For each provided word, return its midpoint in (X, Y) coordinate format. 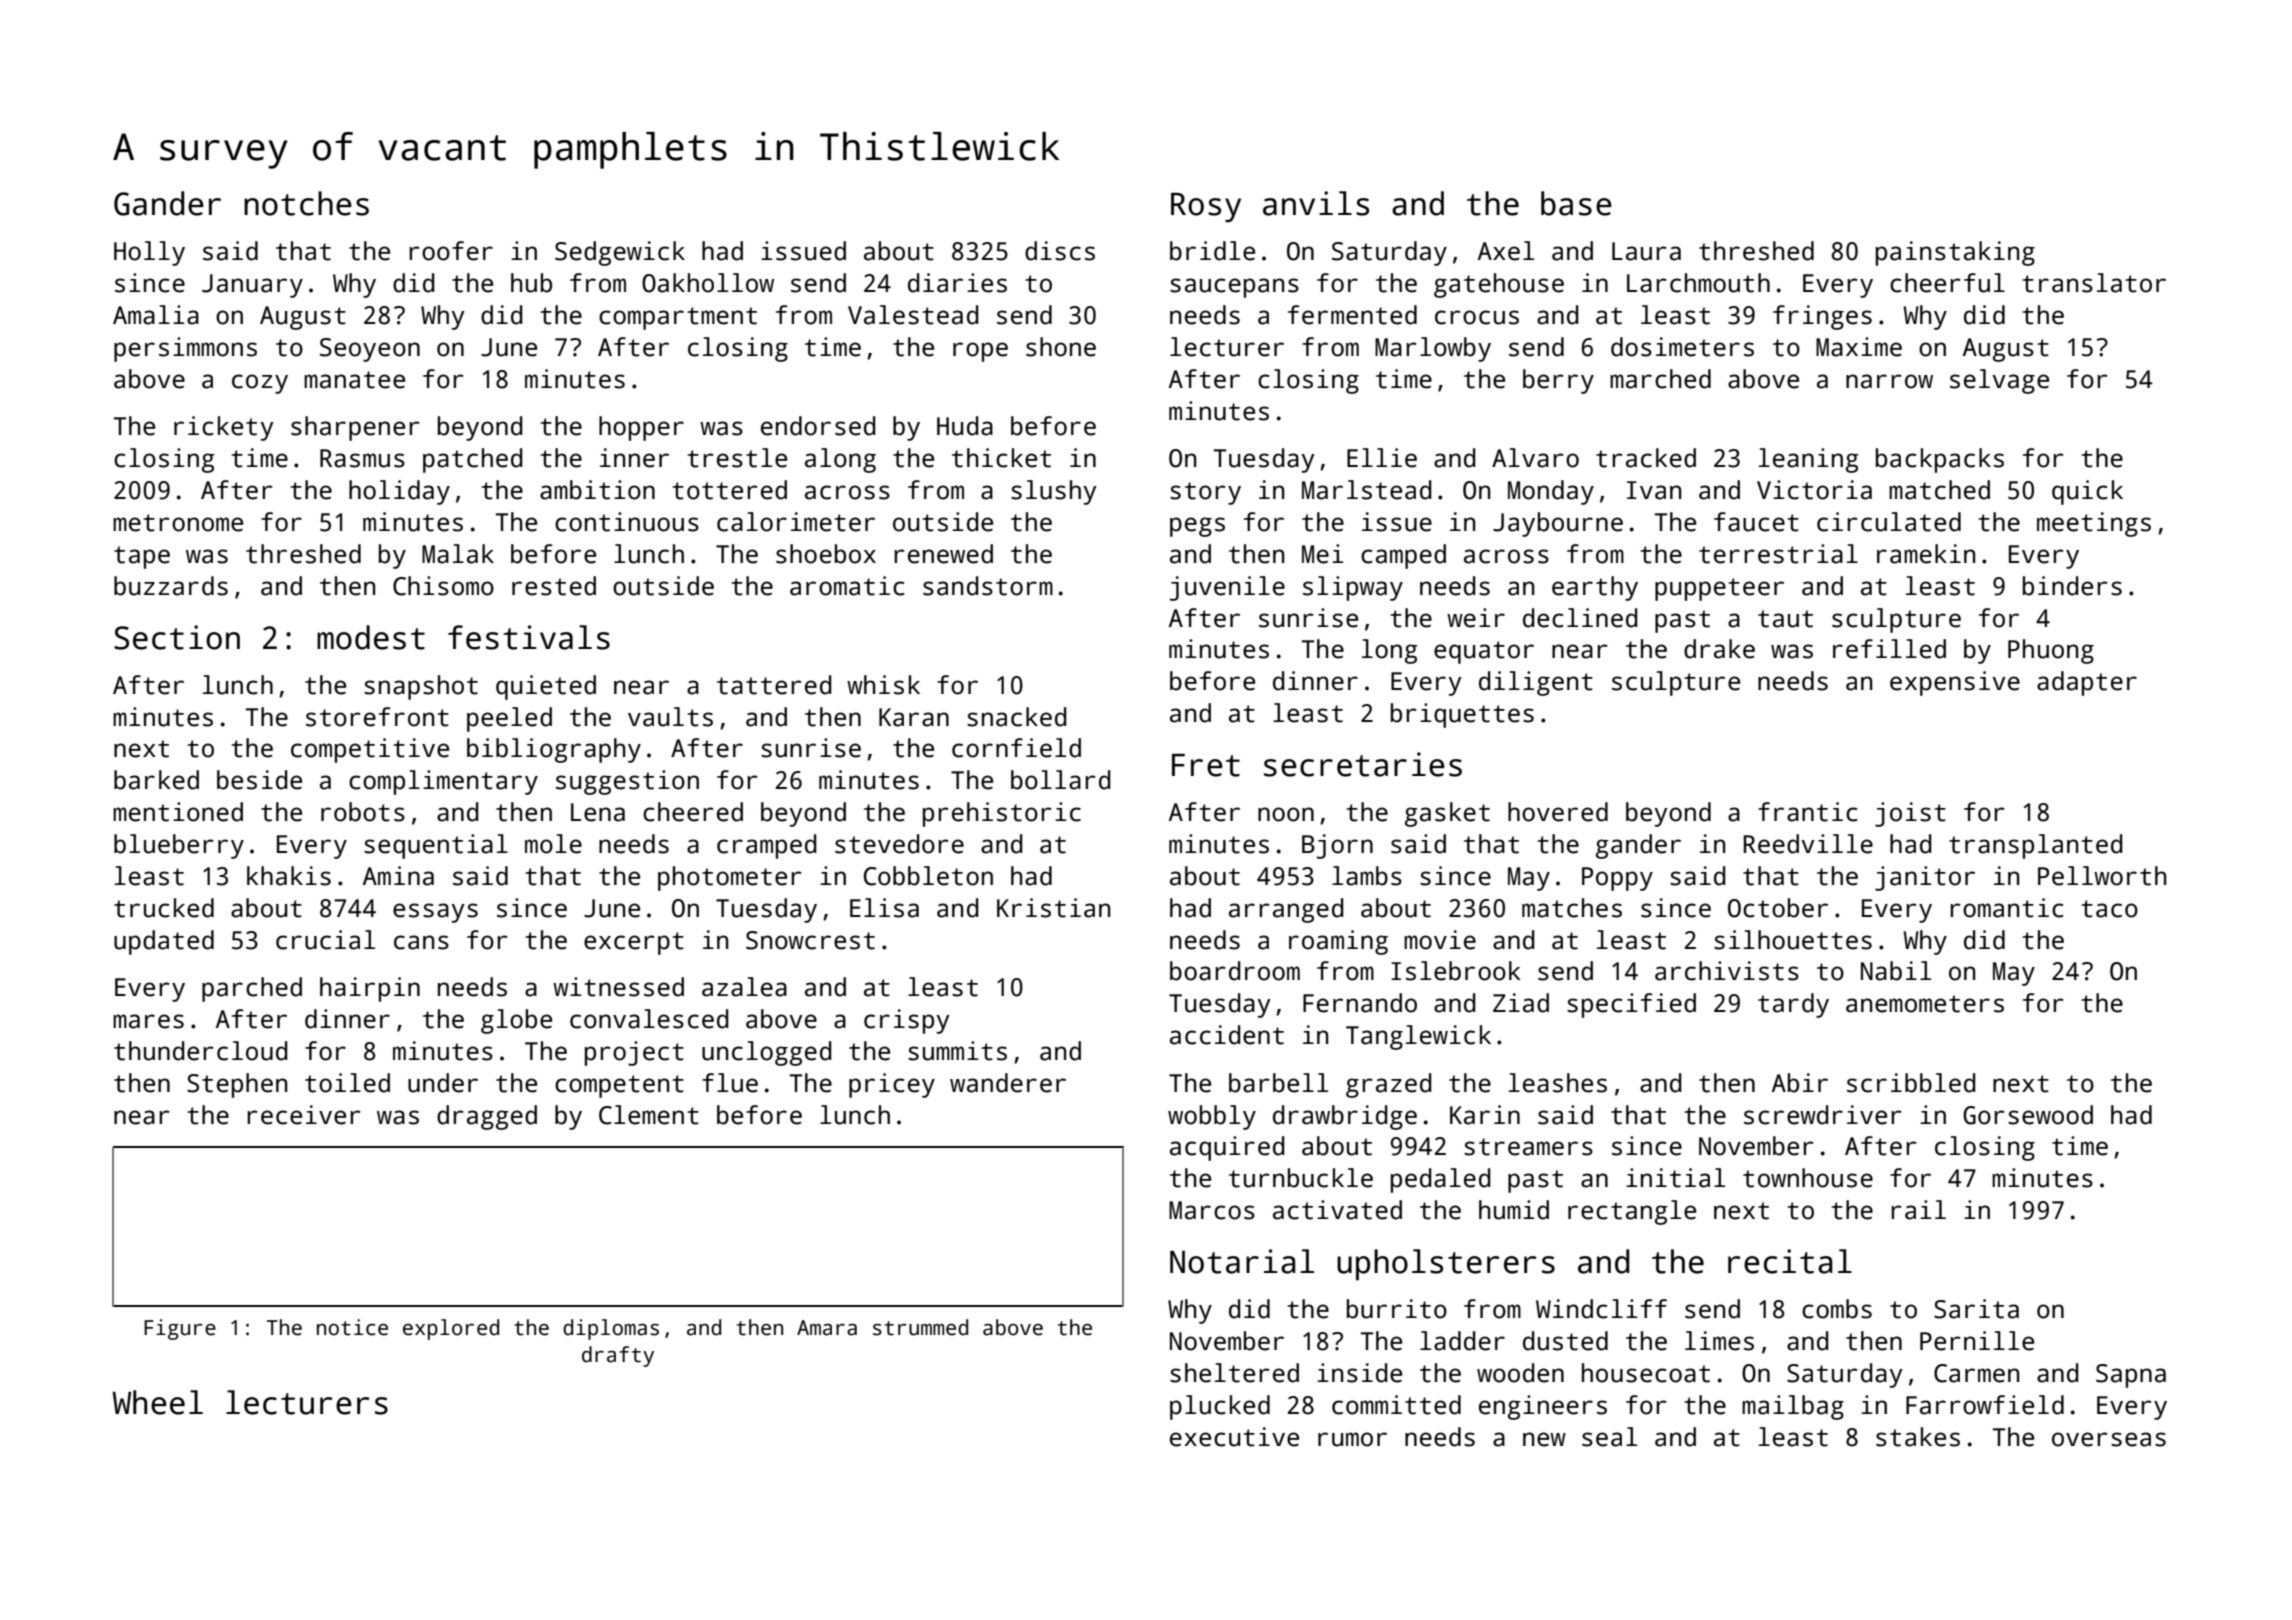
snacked (1016, 717)
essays (435, 913)
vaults (670, 717)
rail (1918, 1210)
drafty (618, 1356)
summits (957, 1051)
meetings (2094, 524)
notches (306, 203)
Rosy (1206, 207)
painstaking (1955, 253)
